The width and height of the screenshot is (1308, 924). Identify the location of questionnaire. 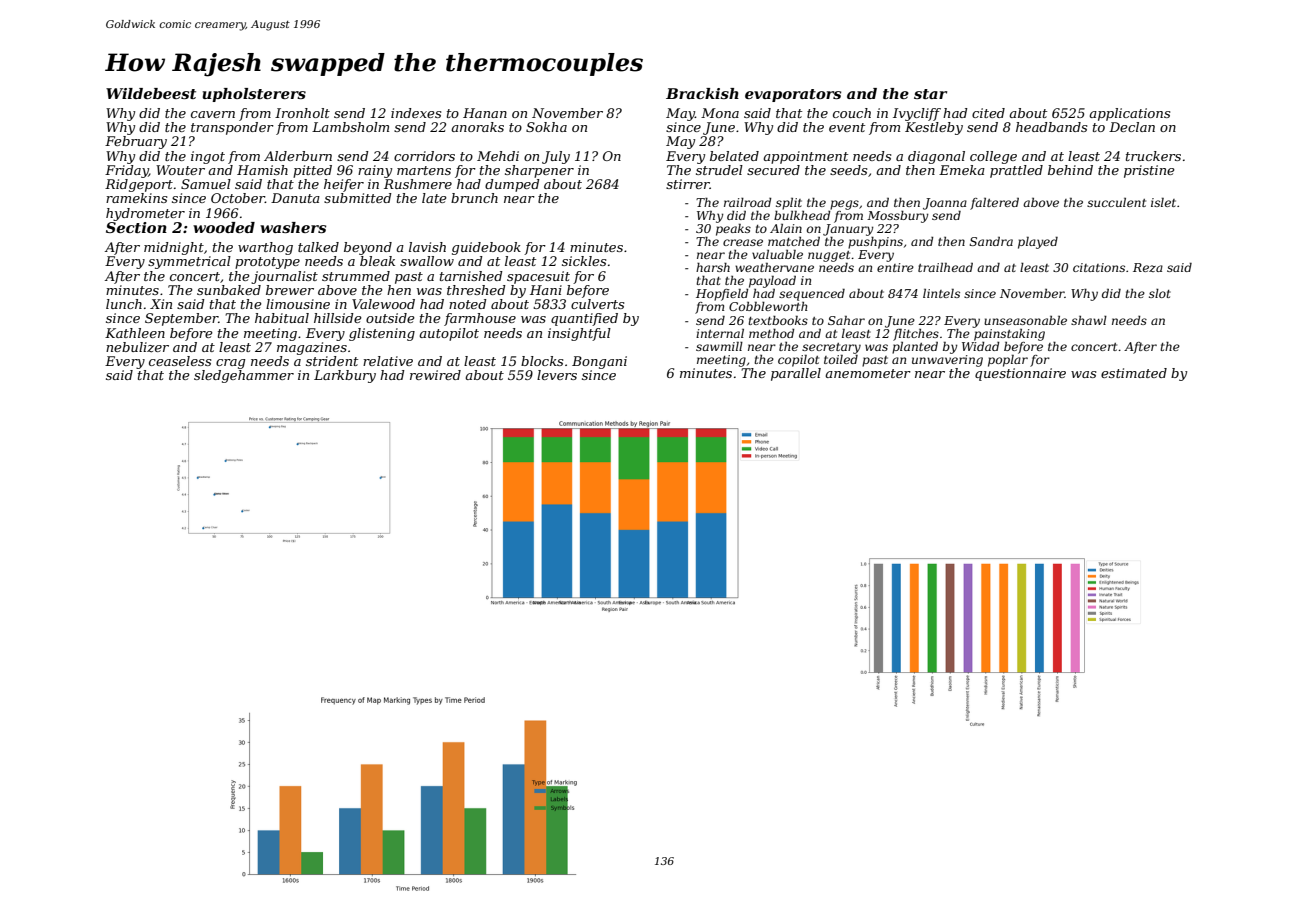
(1020, 374).
